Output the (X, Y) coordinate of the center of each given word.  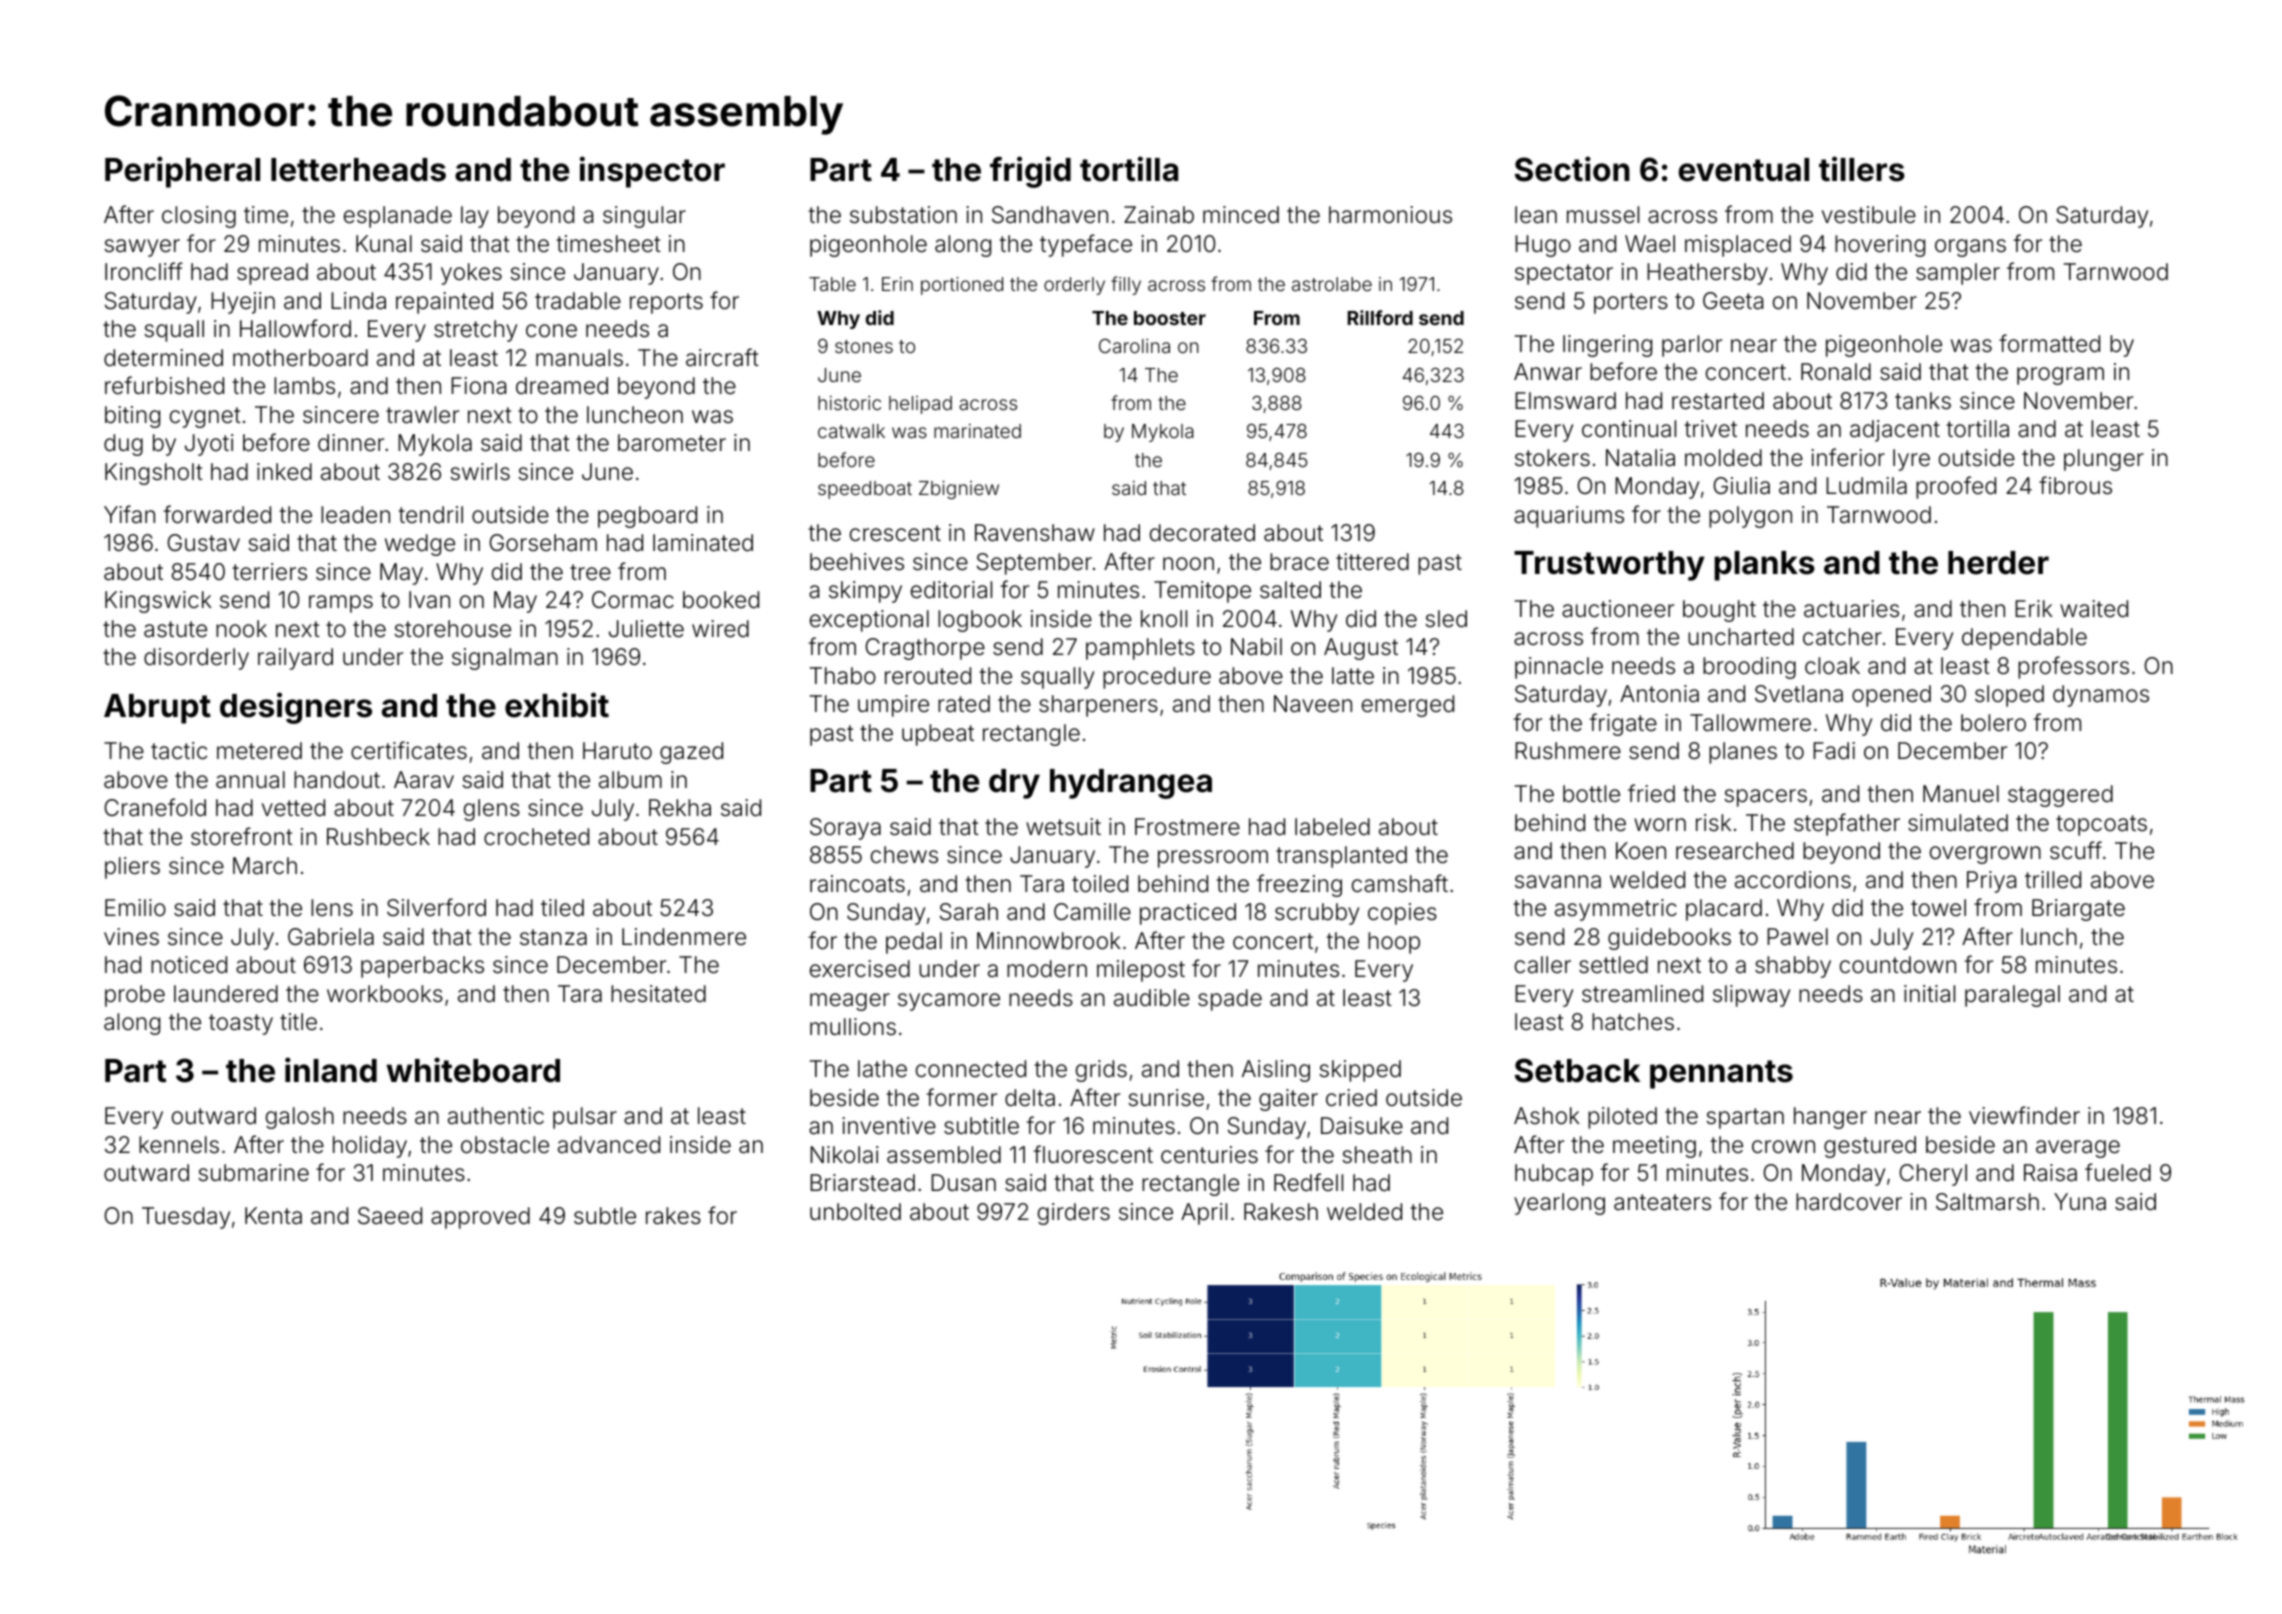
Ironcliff (144, 271)
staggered (2060, 796)
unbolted (855, 1212)
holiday (370, 1147)
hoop (1394, 943)
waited (2094, 609)
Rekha (680, 808)
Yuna (2080, 1202)
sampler (1958, 274)
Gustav (203, 543)
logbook (980, 621)
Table (832, 284)
